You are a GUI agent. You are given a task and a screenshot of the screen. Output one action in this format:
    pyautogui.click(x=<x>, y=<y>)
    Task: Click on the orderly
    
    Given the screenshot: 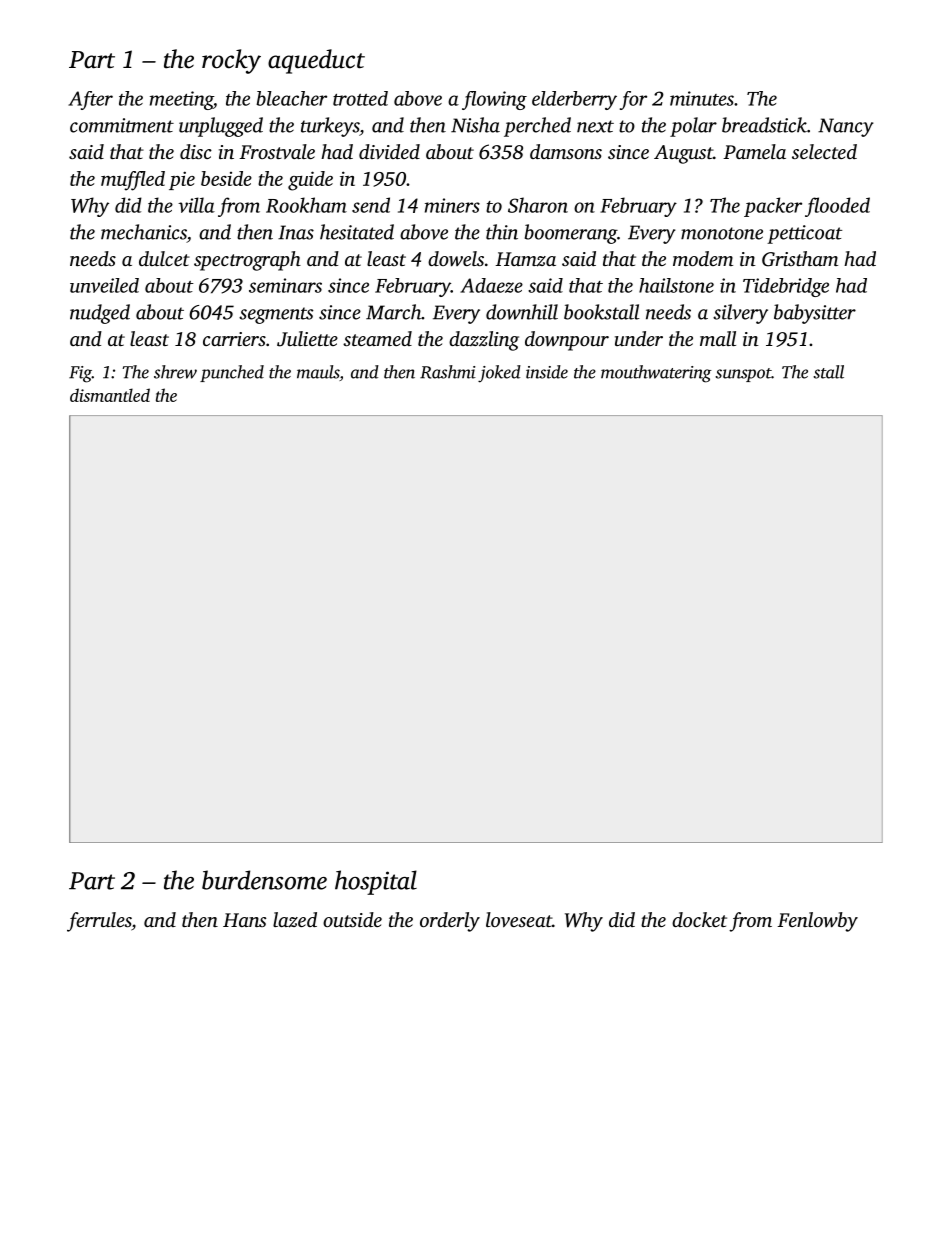 What is the action you would take?
    pyautogui.click(x=450, y=922)
